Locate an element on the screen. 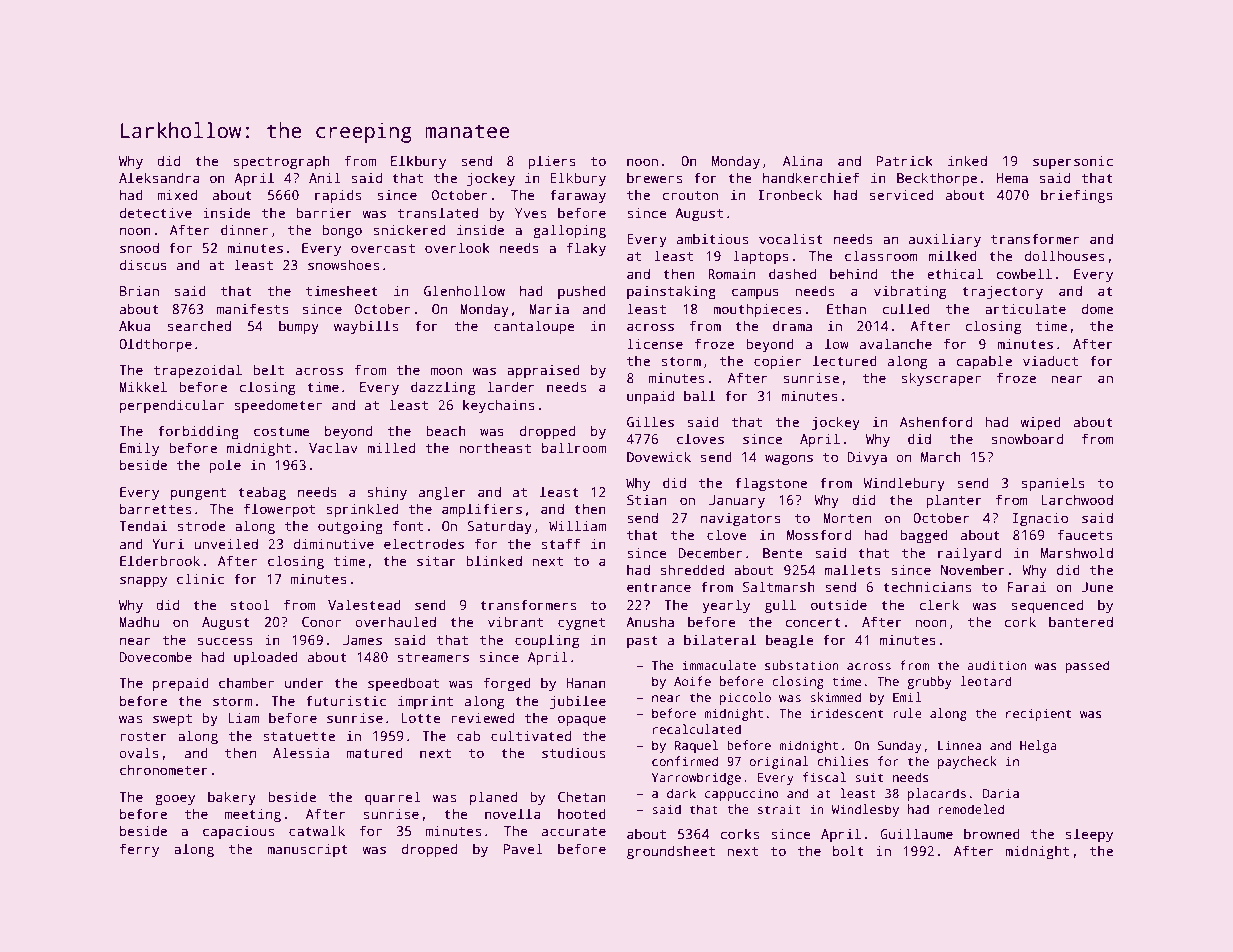 Image resolution: width=1233 pixels, height=952 pixels. supersonic is located at coordinates (1073, 162).
